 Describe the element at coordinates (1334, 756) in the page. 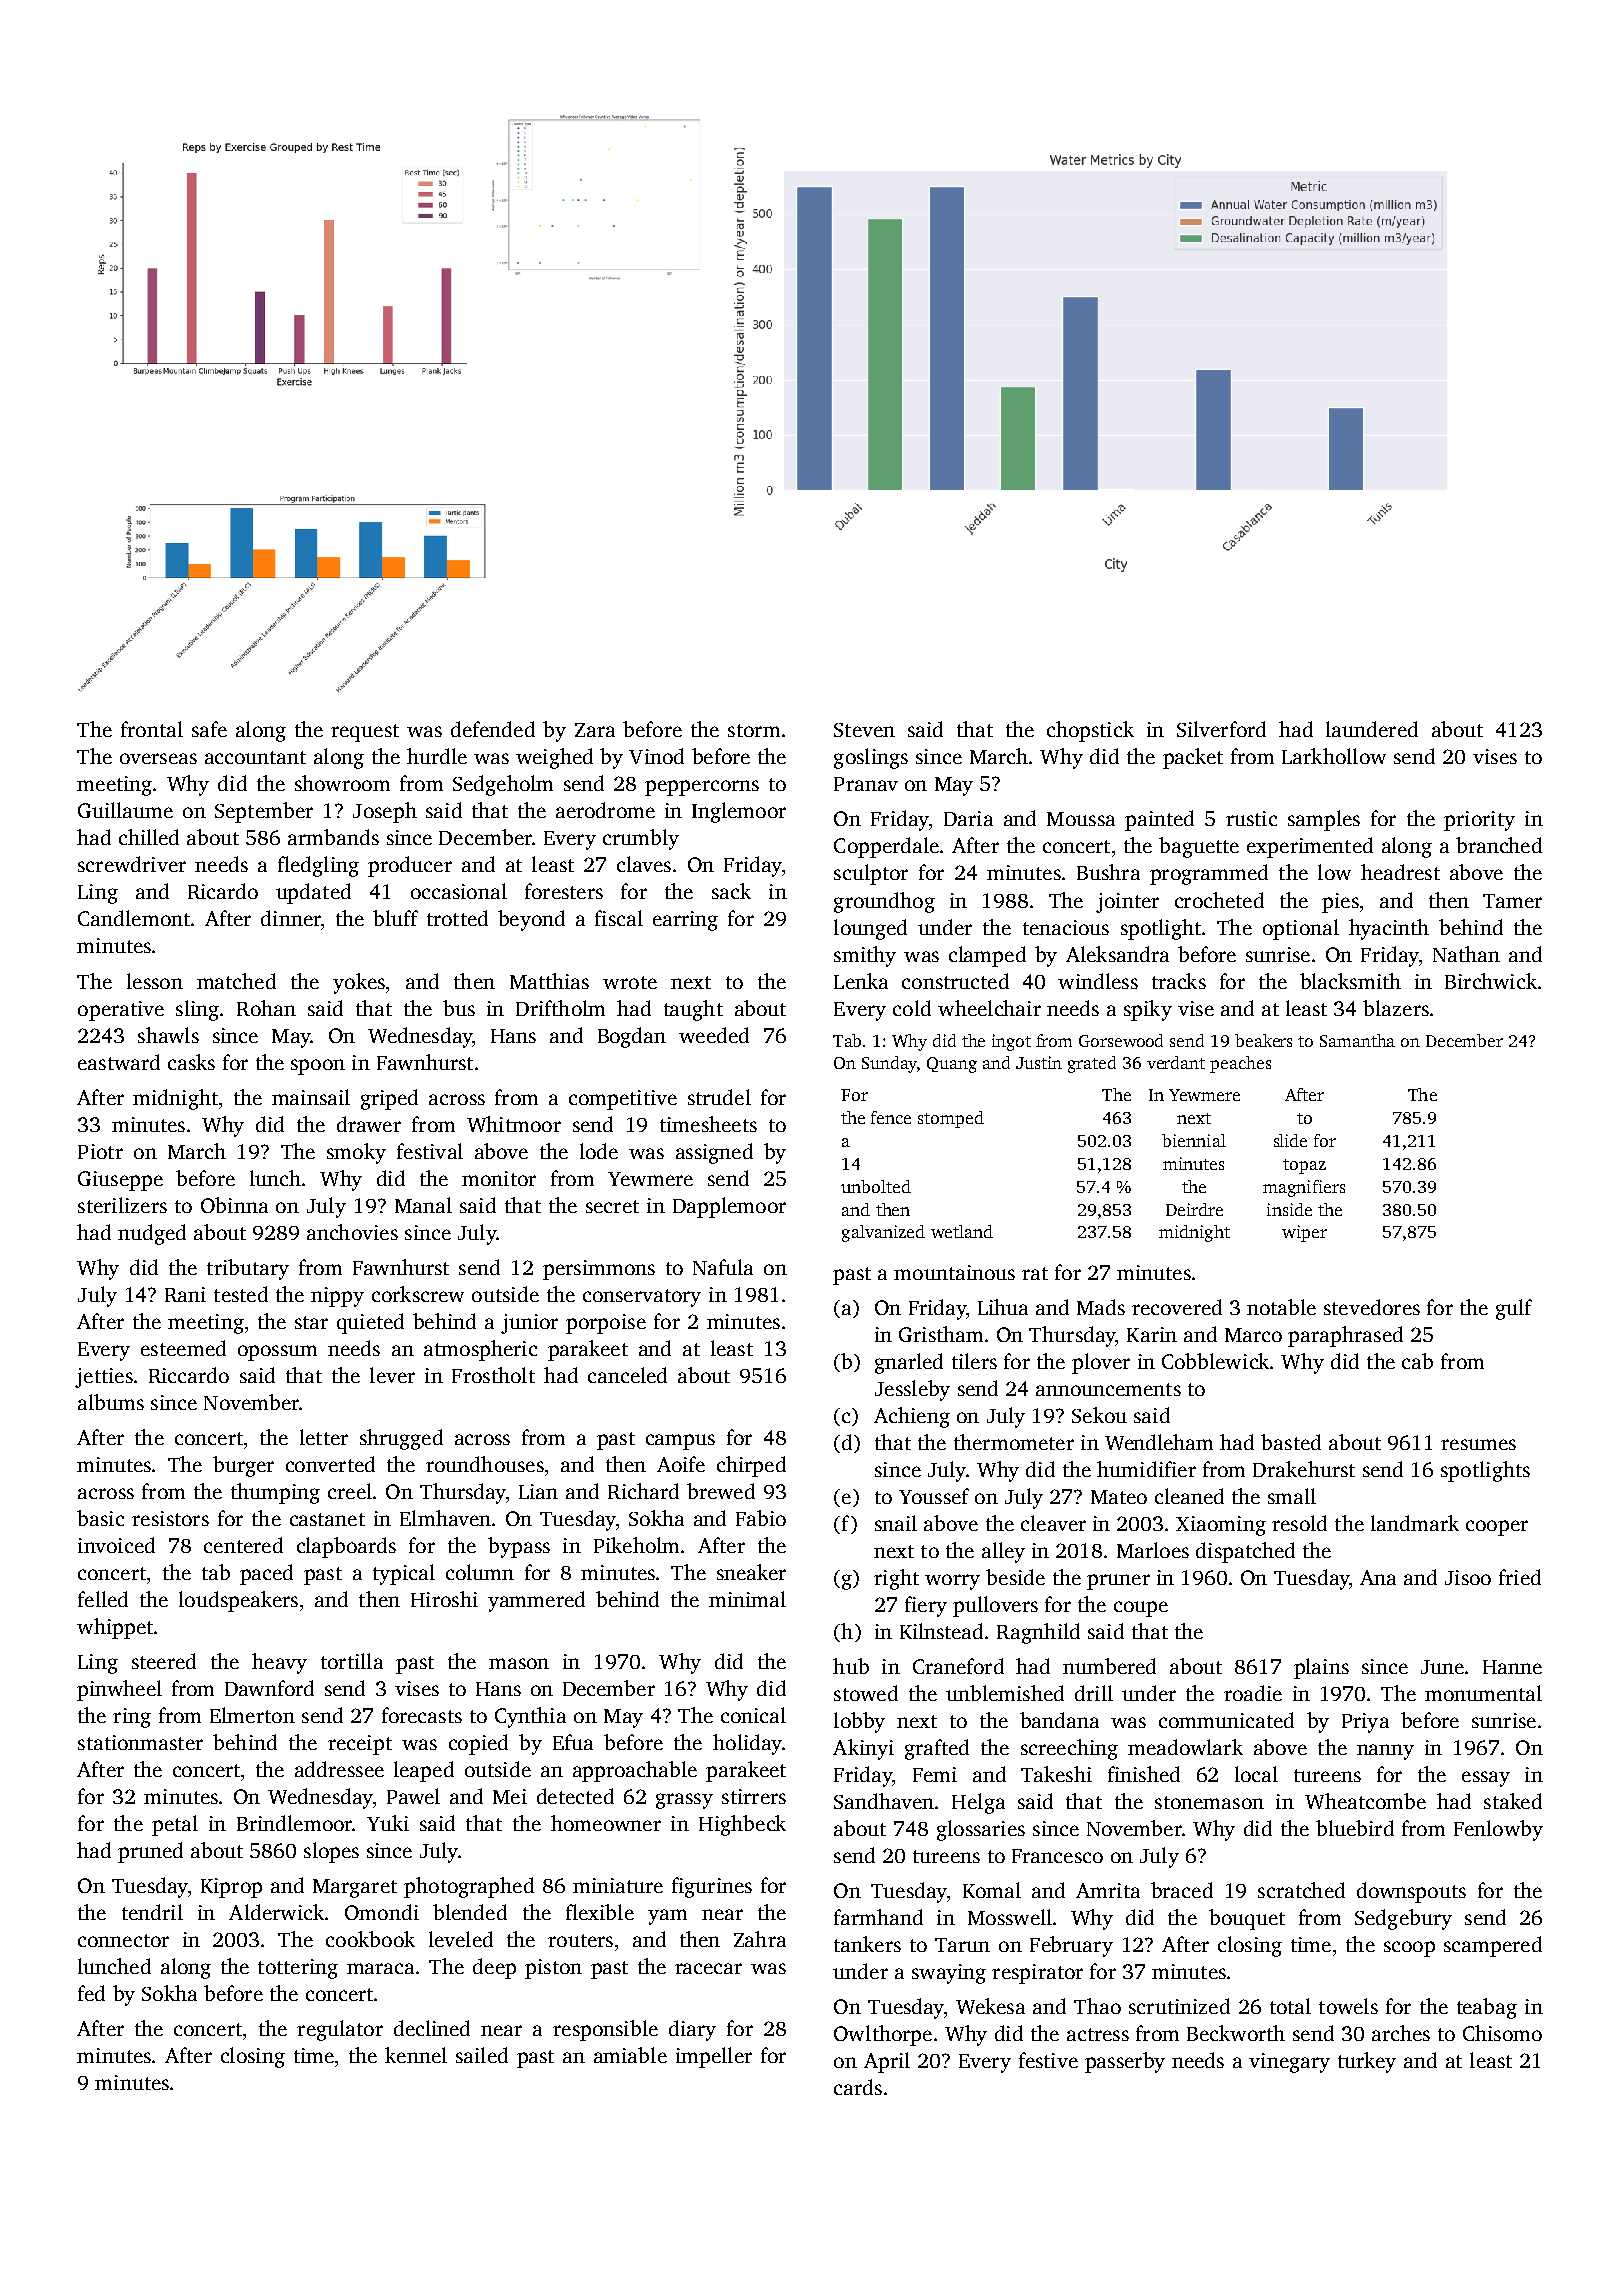

I see `Larkhollow` at that location.
